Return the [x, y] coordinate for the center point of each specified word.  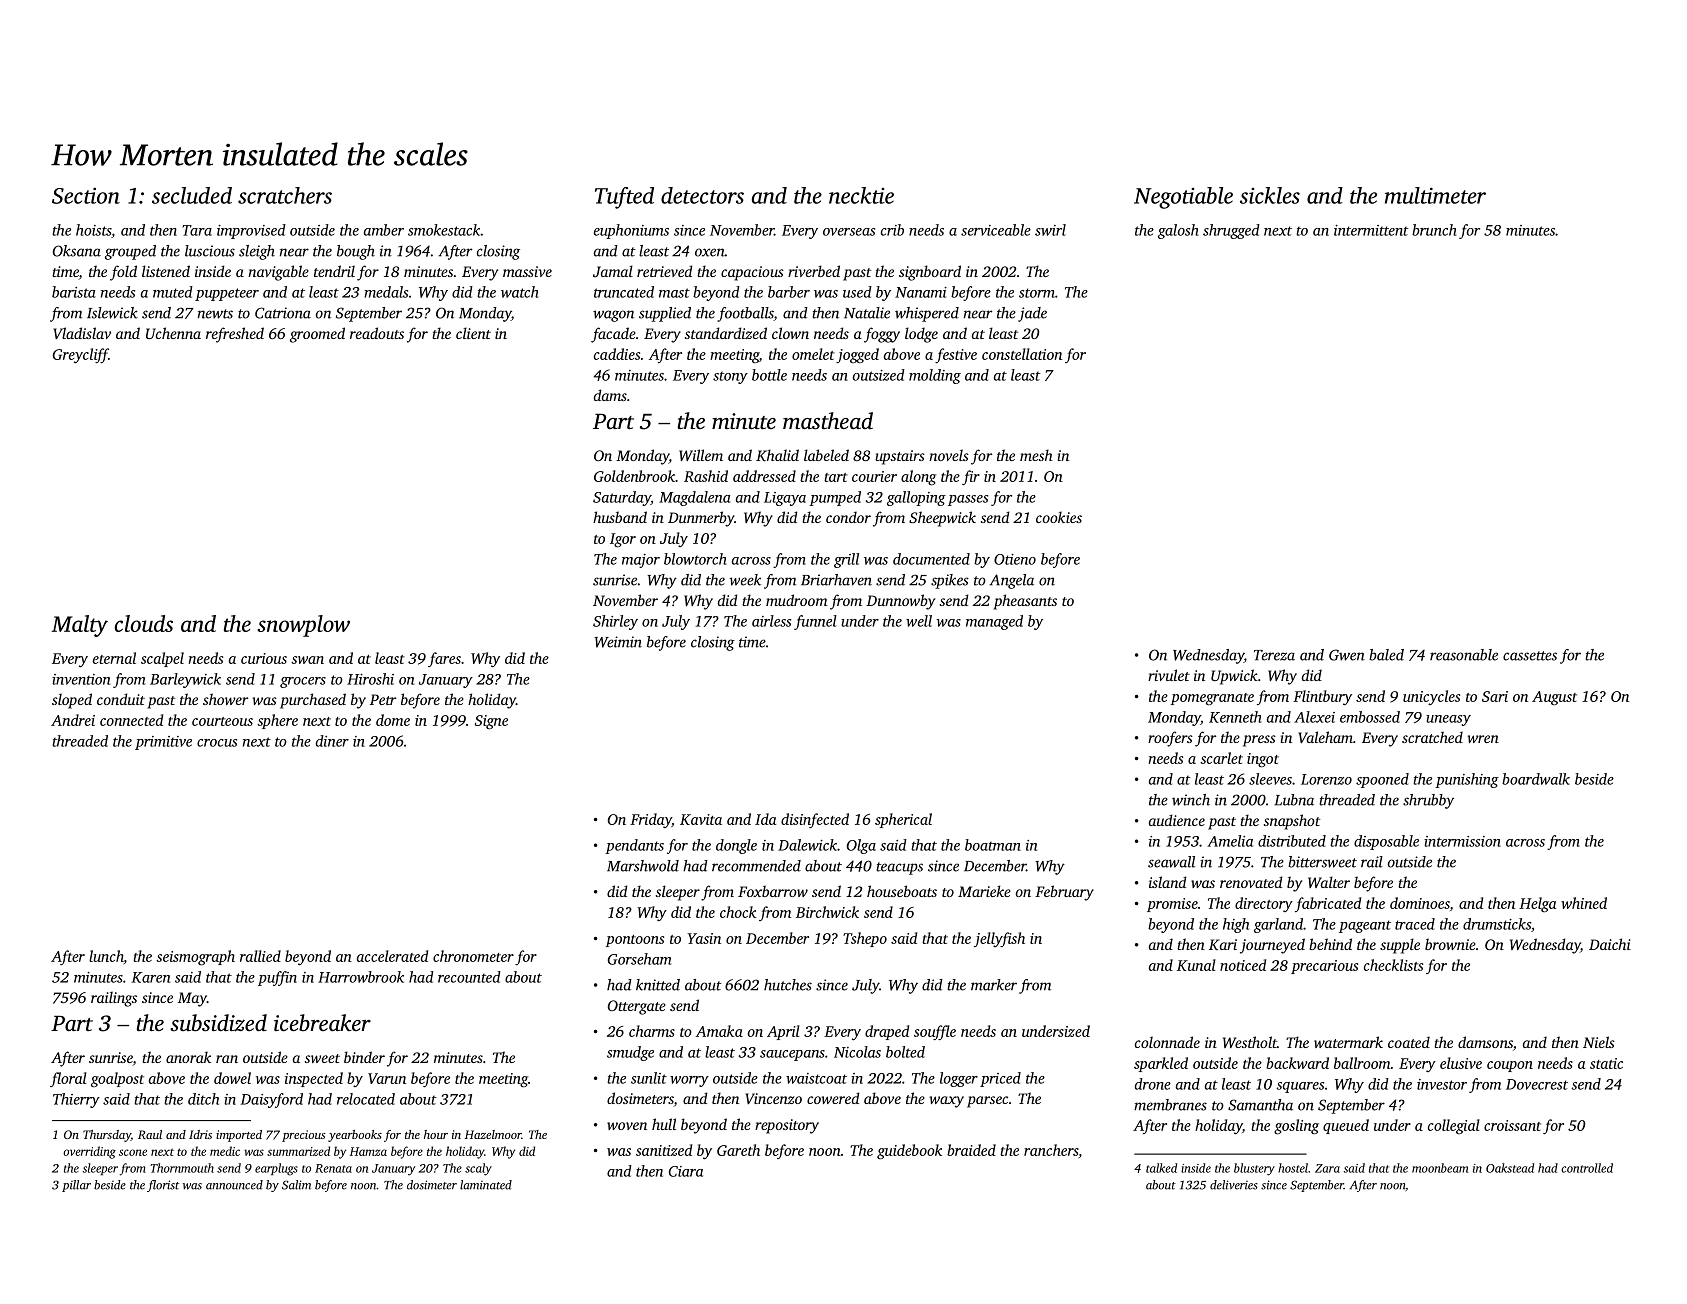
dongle [736, 846]
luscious [210, 251]
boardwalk [1536, 779]
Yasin [704, 938]
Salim [296, 1185]
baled [1386, 655]
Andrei [73, 720]
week [745, 580]
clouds [144, 623]
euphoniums [631, 231]
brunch [1434, 230]
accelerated [392, 956]
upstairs [900, 457]
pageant [1365, 926]
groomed [317, 335]
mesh [1036, 455]
